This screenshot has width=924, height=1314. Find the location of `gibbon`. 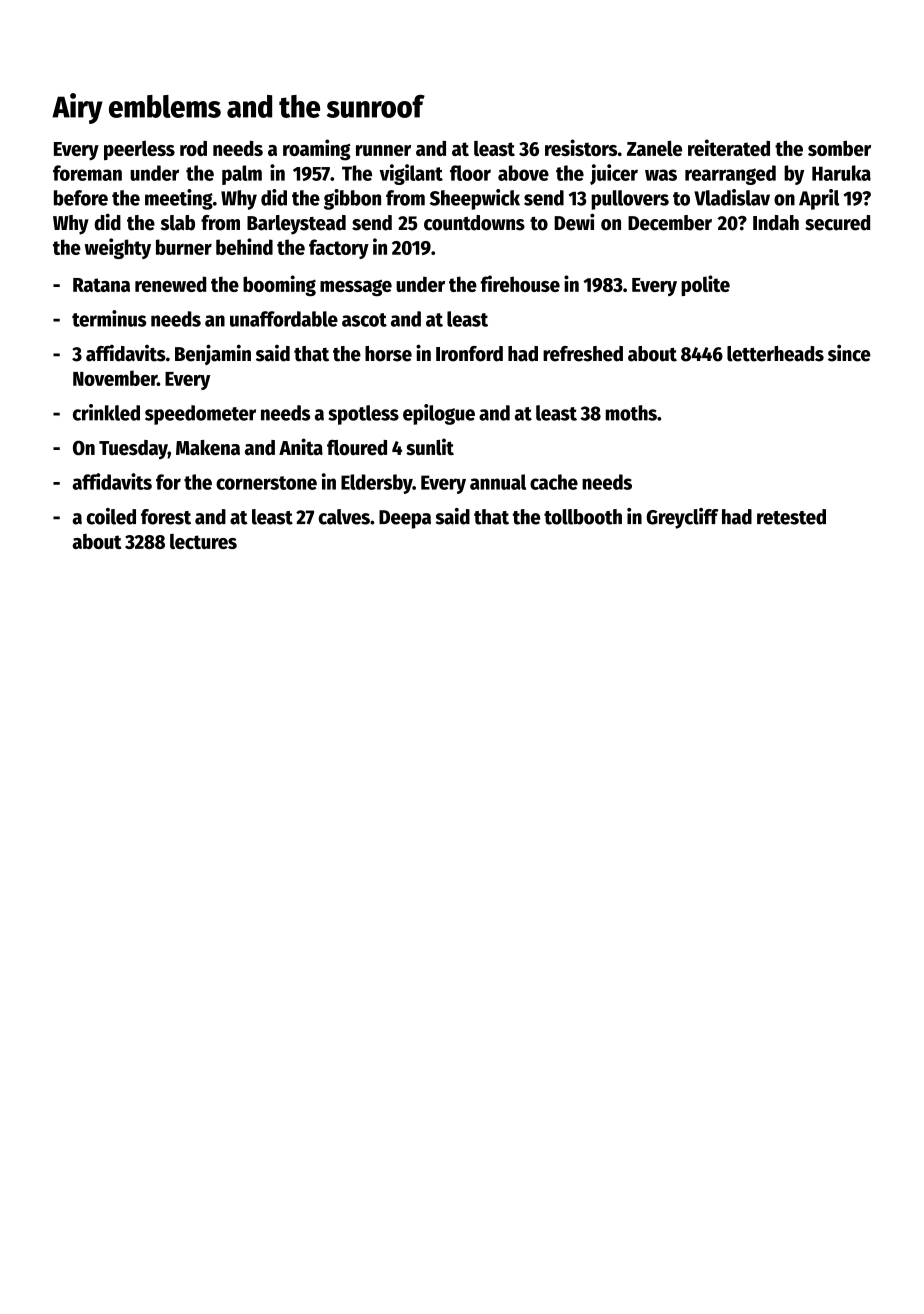

gibbon is located at coordinates (352, 199).
